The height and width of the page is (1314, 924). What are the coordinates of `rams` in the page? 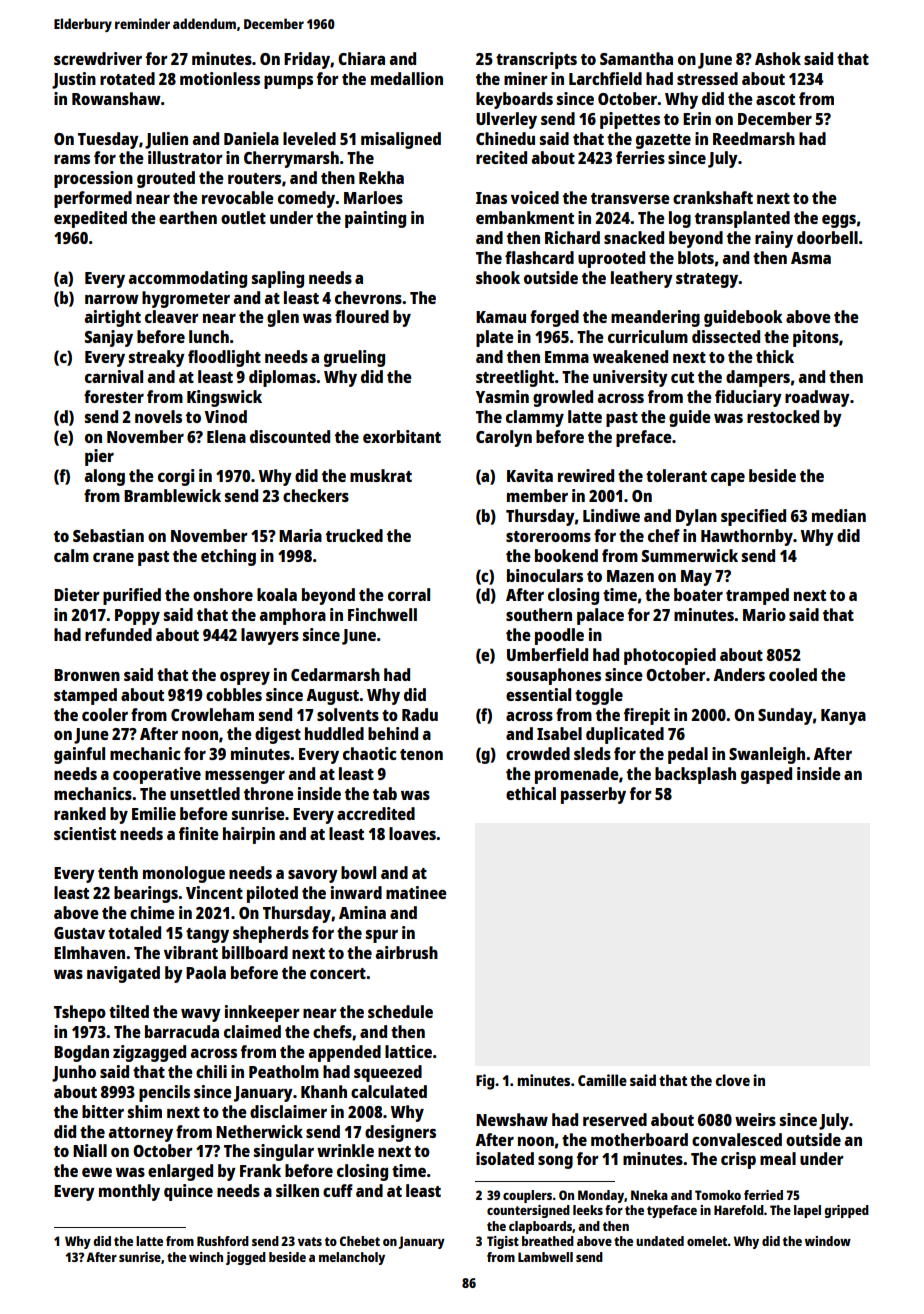 It's located at (72, 159).
